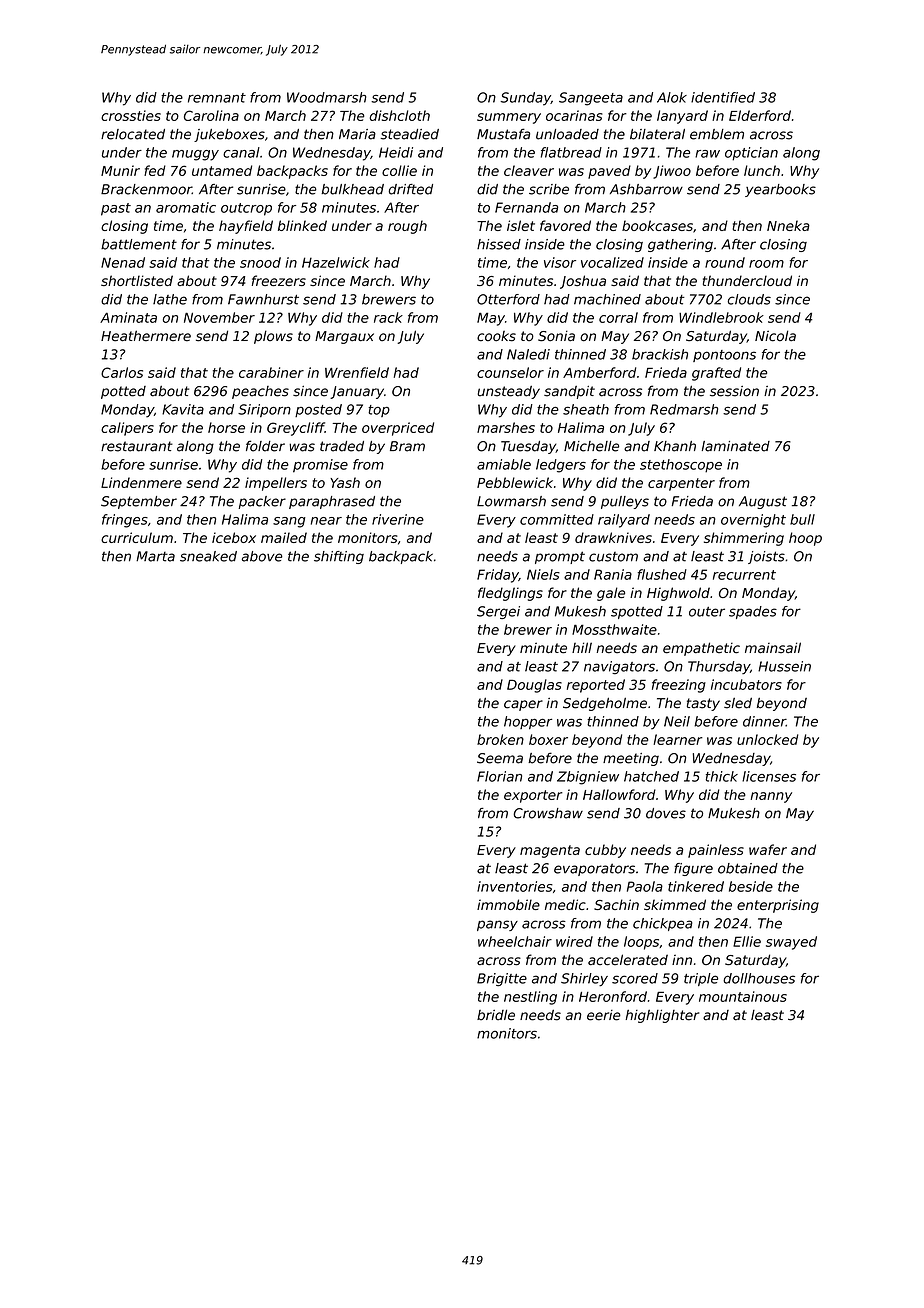  I want to click on pansy, so click(497, 925).
